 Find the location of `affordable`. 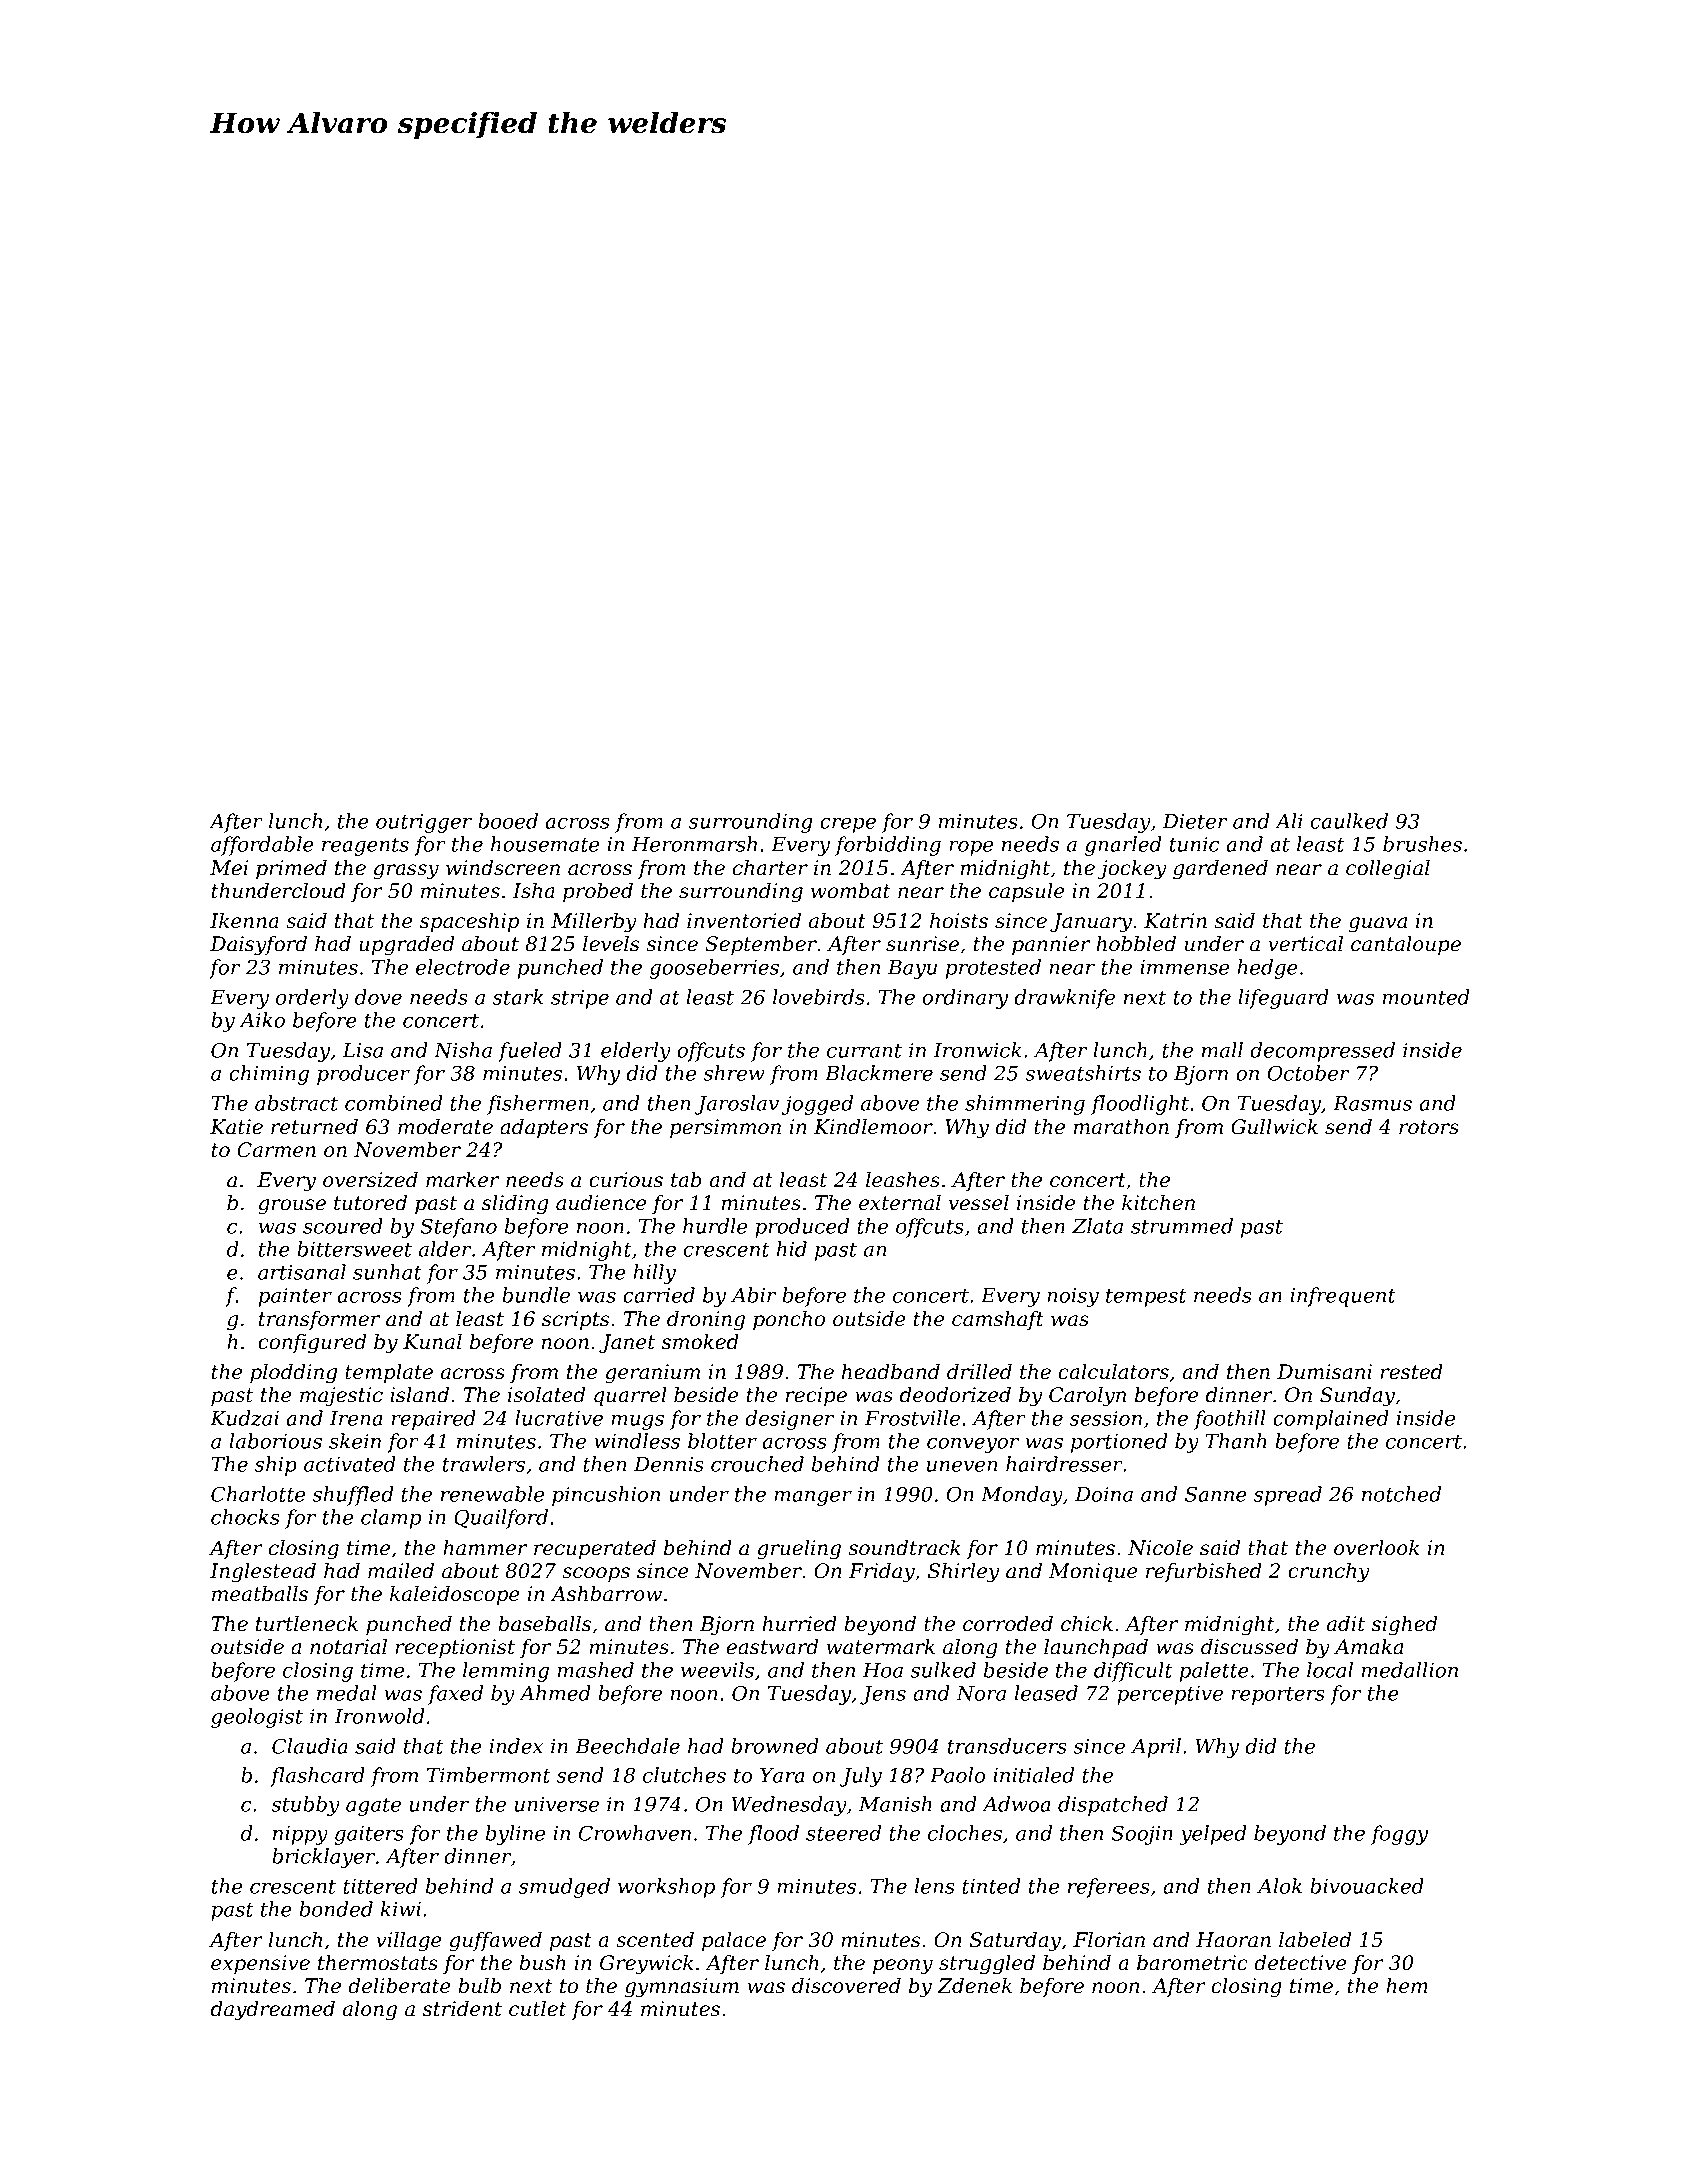

affordable is located at coordinates (262, 846).
